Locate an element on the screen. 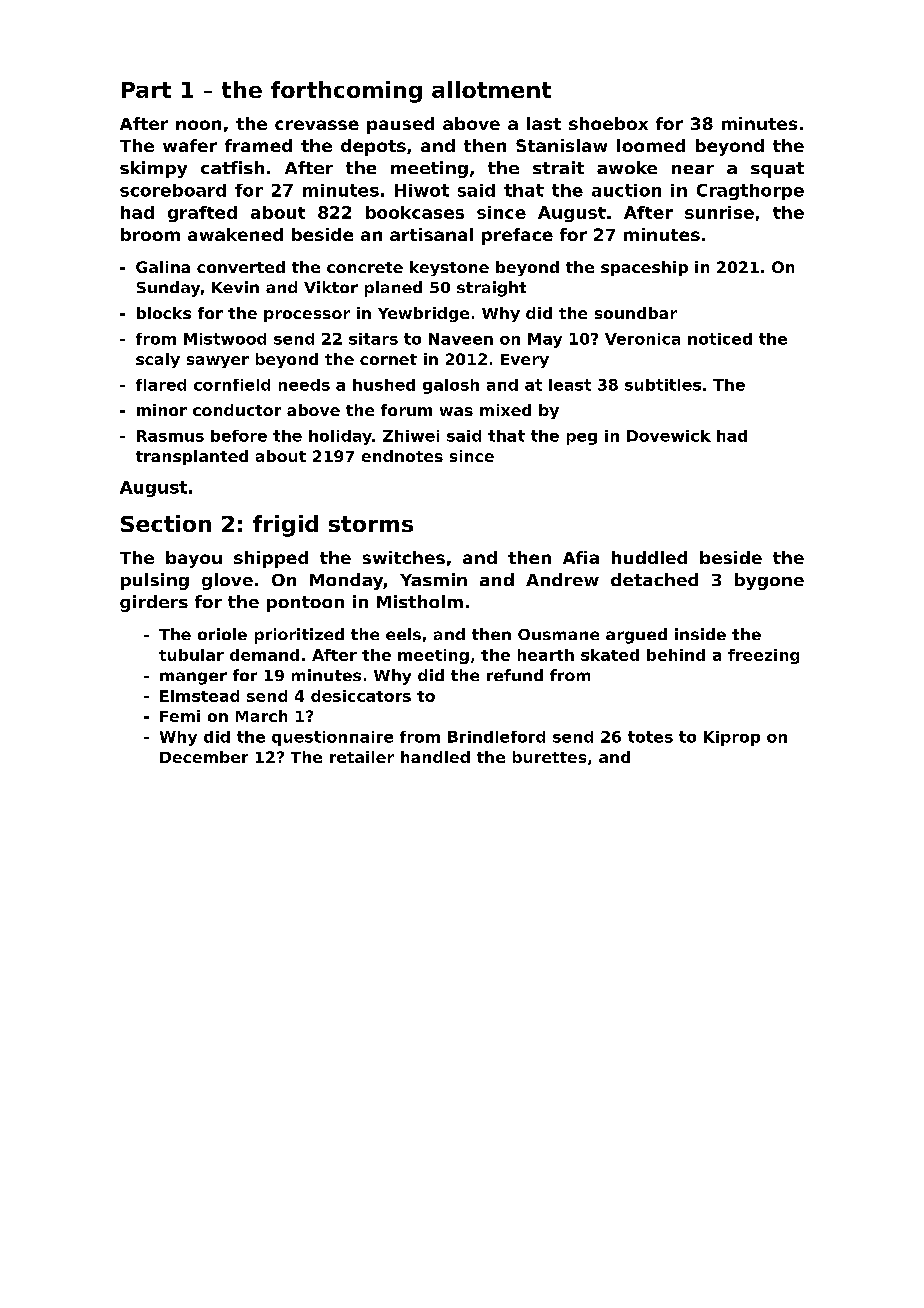  grafted is located at coordinates (202, 214).
